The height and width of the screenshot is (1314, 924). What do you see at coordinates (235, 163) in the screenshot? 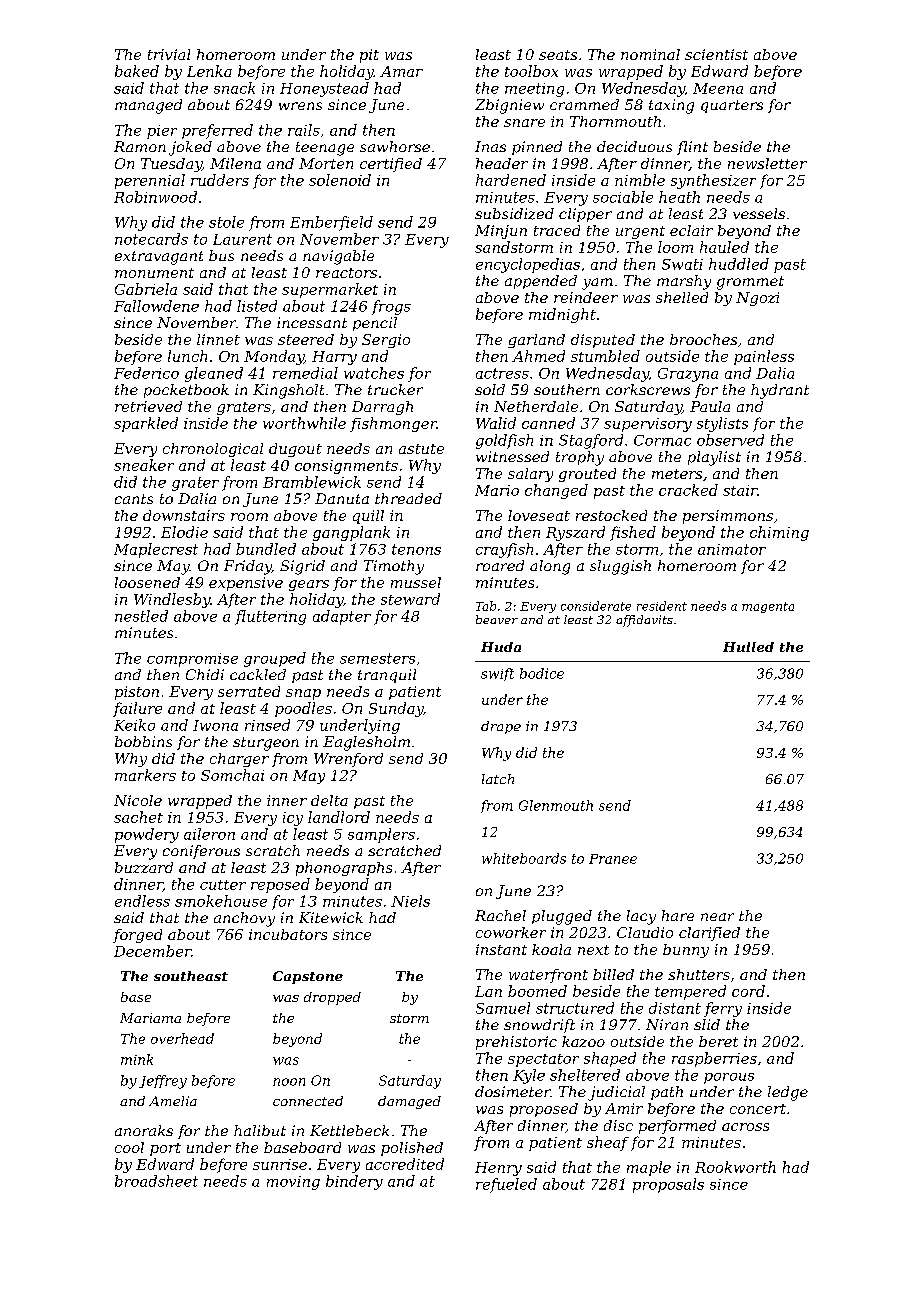
I see `Milena` at bounding box center [235, 163].
